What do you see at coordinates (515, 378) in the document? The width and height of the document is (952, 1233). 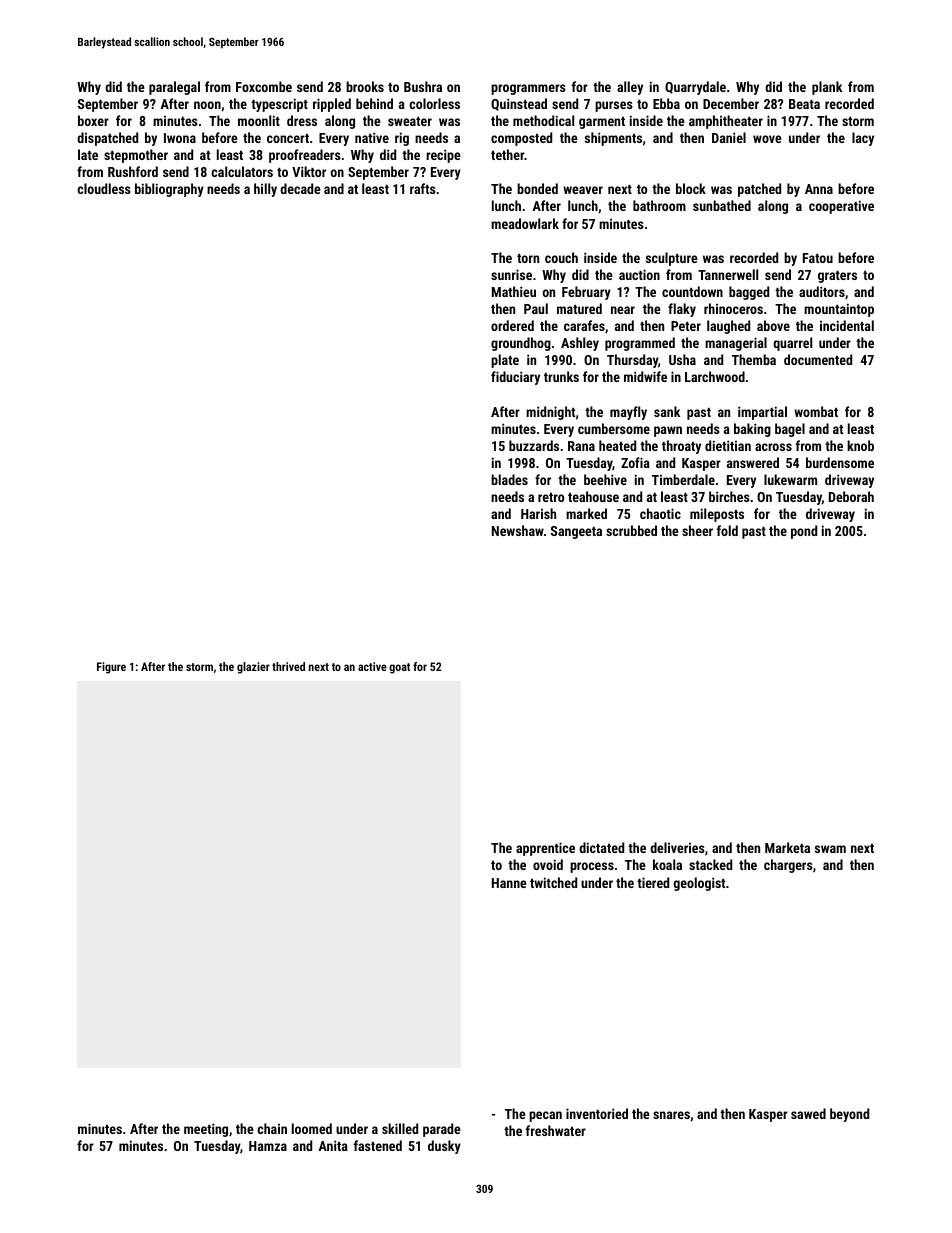 I see `fiduciary` at bounding box center [515, 378].
